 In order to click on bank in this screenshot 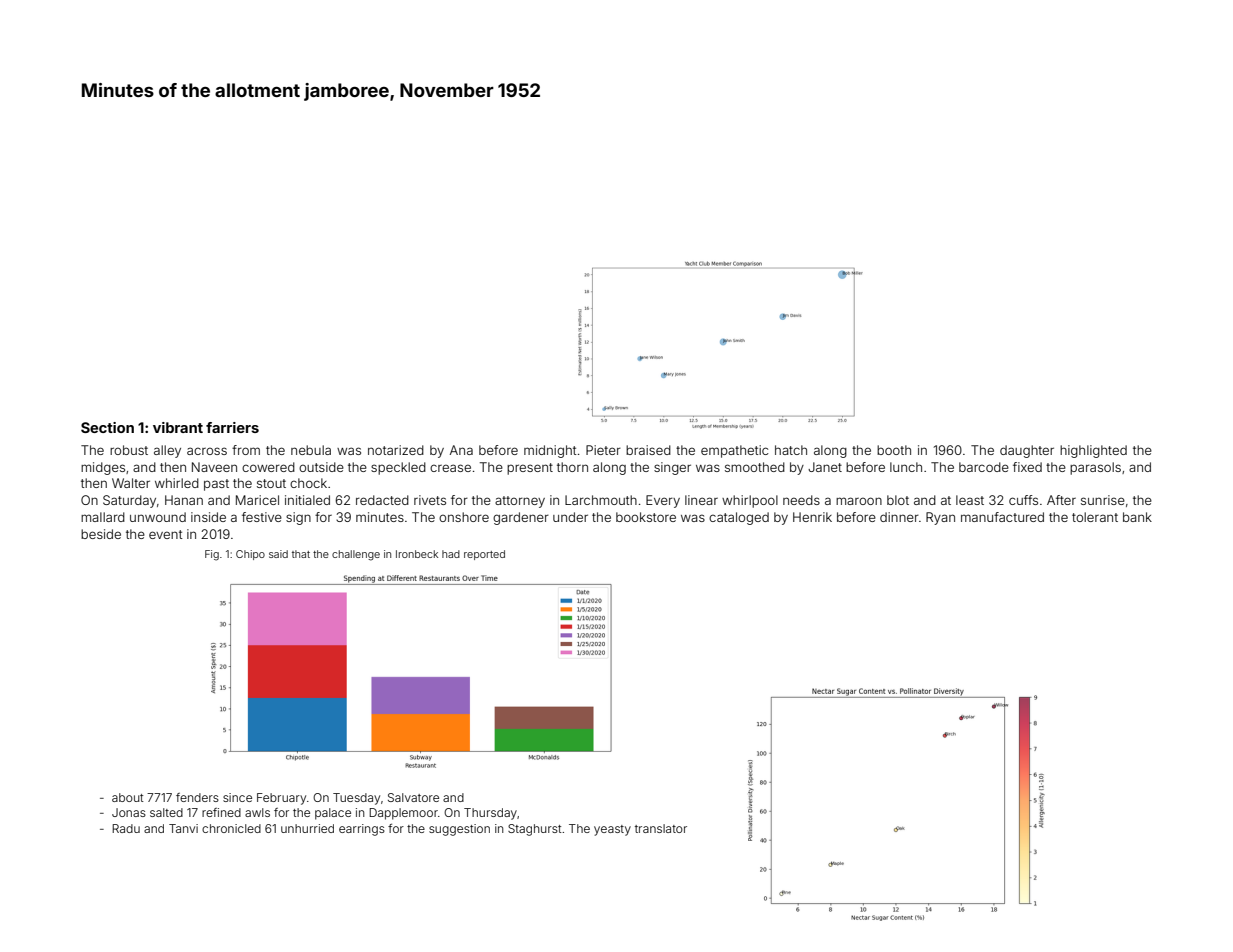, I will do `click(1137, 517)`.
